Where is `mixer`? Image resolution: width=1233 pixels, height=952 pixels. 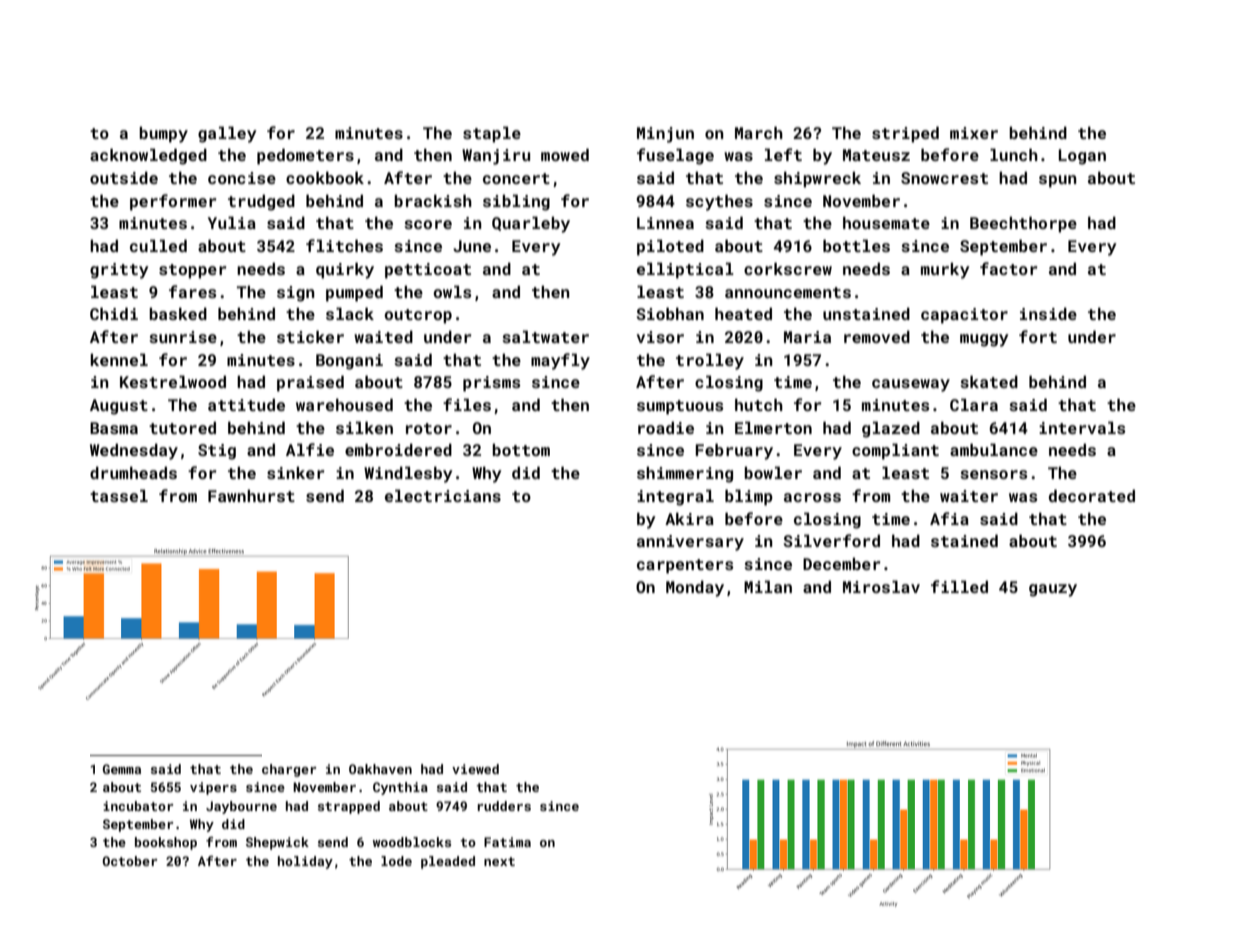
mixer is located at coordinates (974, 133).
